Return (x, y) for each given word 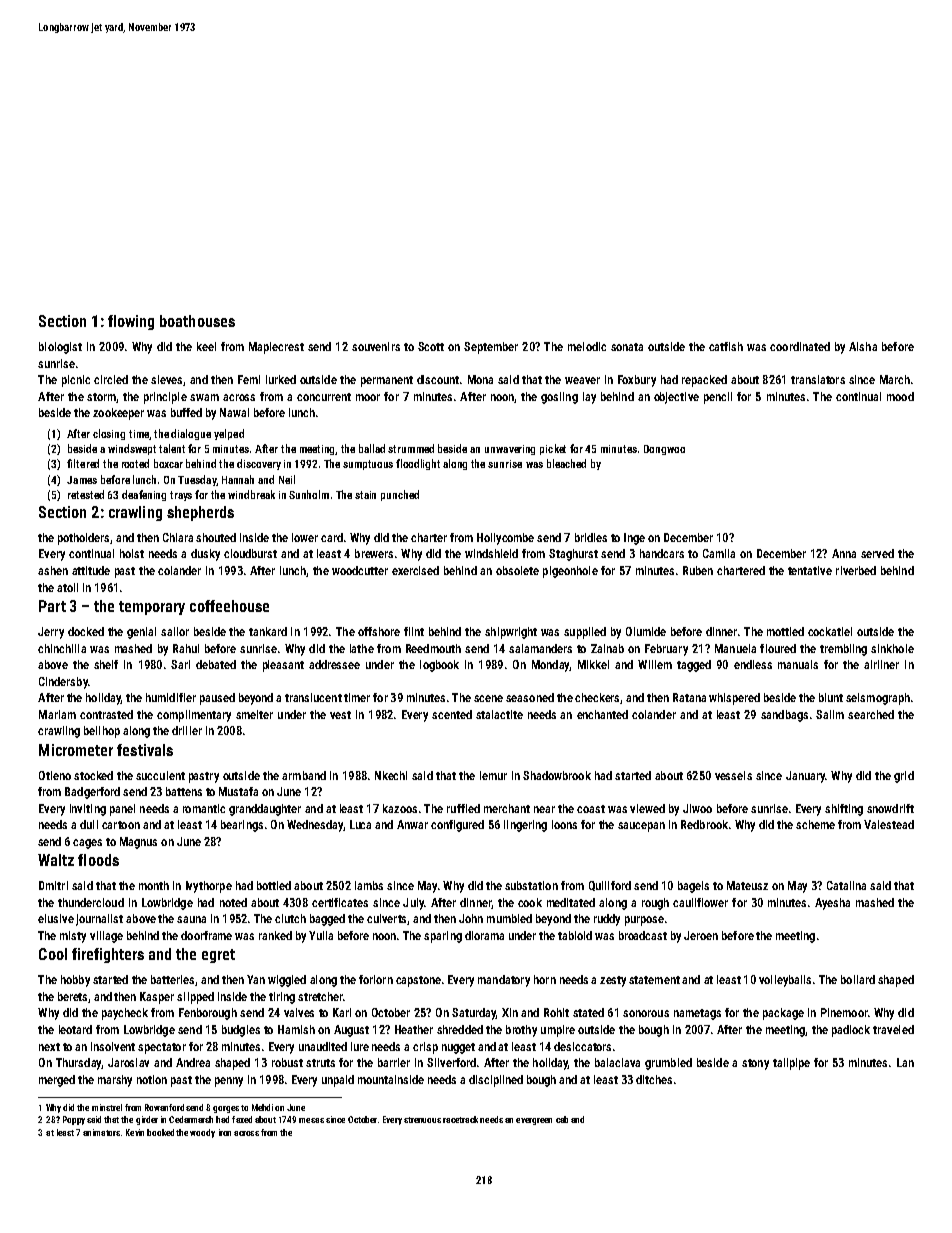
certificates (340, 902)
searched (871, 714)
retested (86, 494)
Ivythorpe (209, 887)
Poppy (74, 1120)
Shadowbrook (557, 775)
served (877, 553)
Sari (180, 664)
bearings (242, 826)
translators (818, 379)
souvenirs (376, 346)
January (805, 777)
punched (400, 495)
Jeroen (701, 935)
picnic (76, 381)
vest (340, 715)
